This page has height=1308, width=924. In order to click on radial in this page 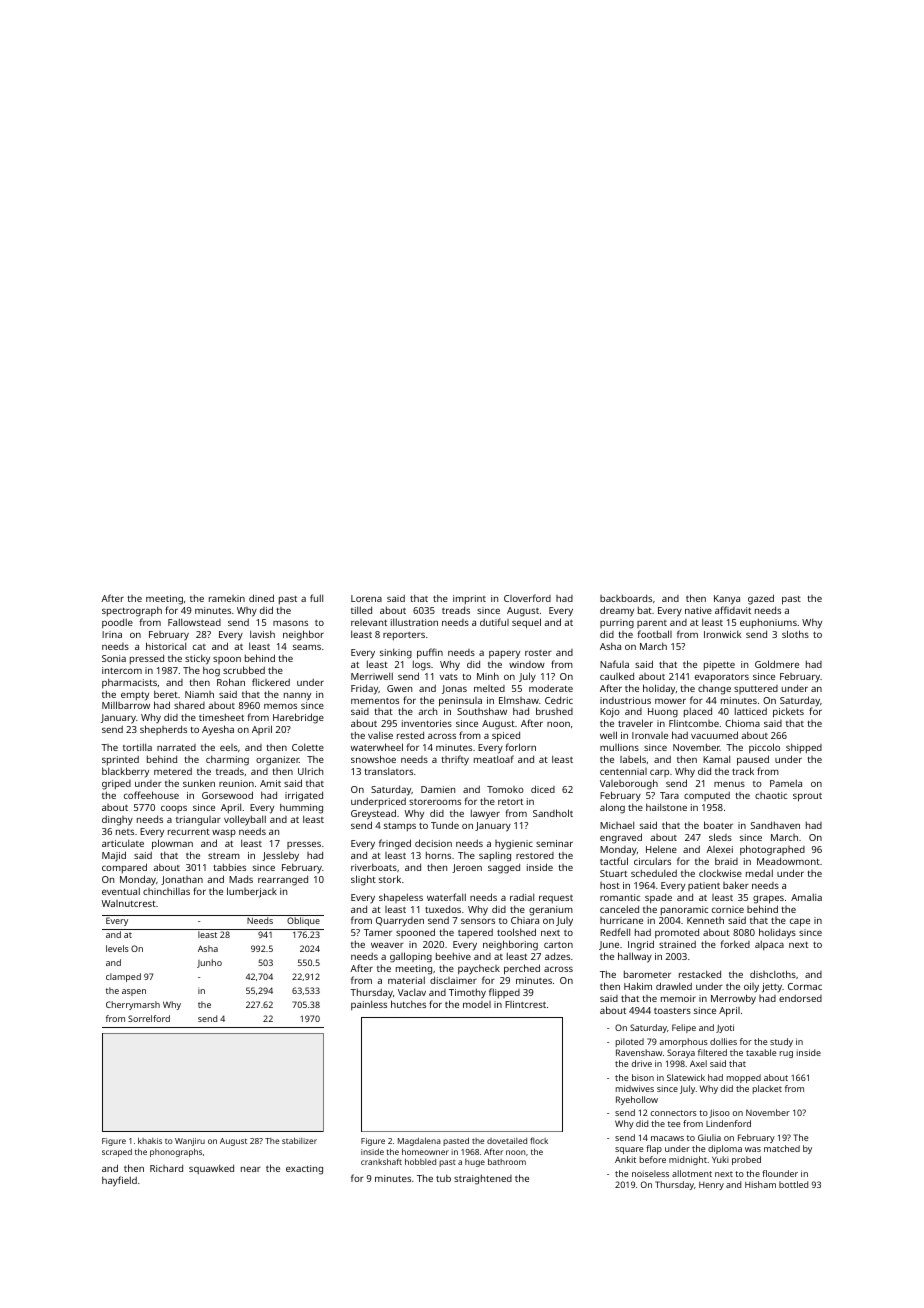, I will do `click(522, 897)`.
